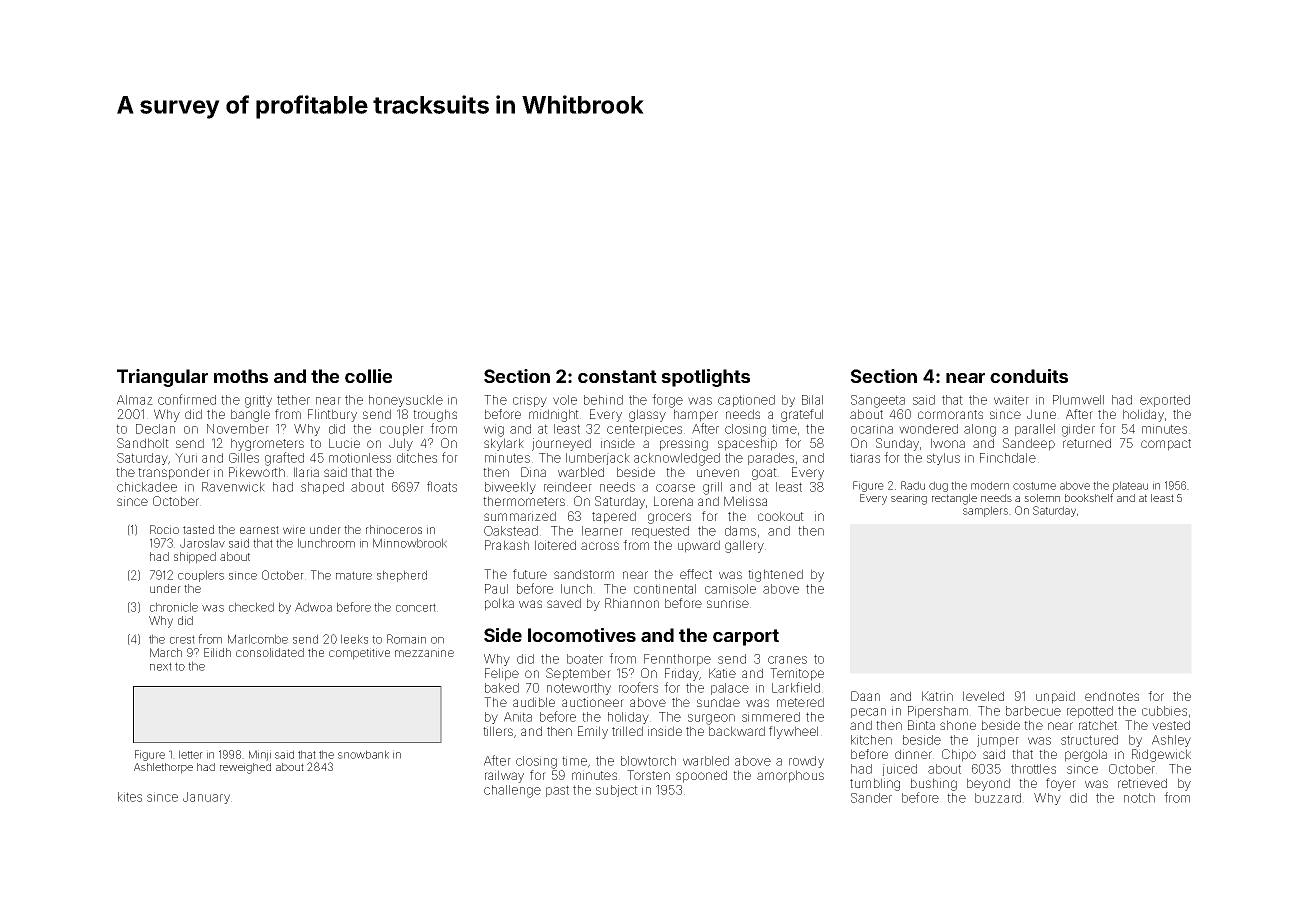 The image size is (1308, 924). I want to click on Dina, so click(533, 472).
